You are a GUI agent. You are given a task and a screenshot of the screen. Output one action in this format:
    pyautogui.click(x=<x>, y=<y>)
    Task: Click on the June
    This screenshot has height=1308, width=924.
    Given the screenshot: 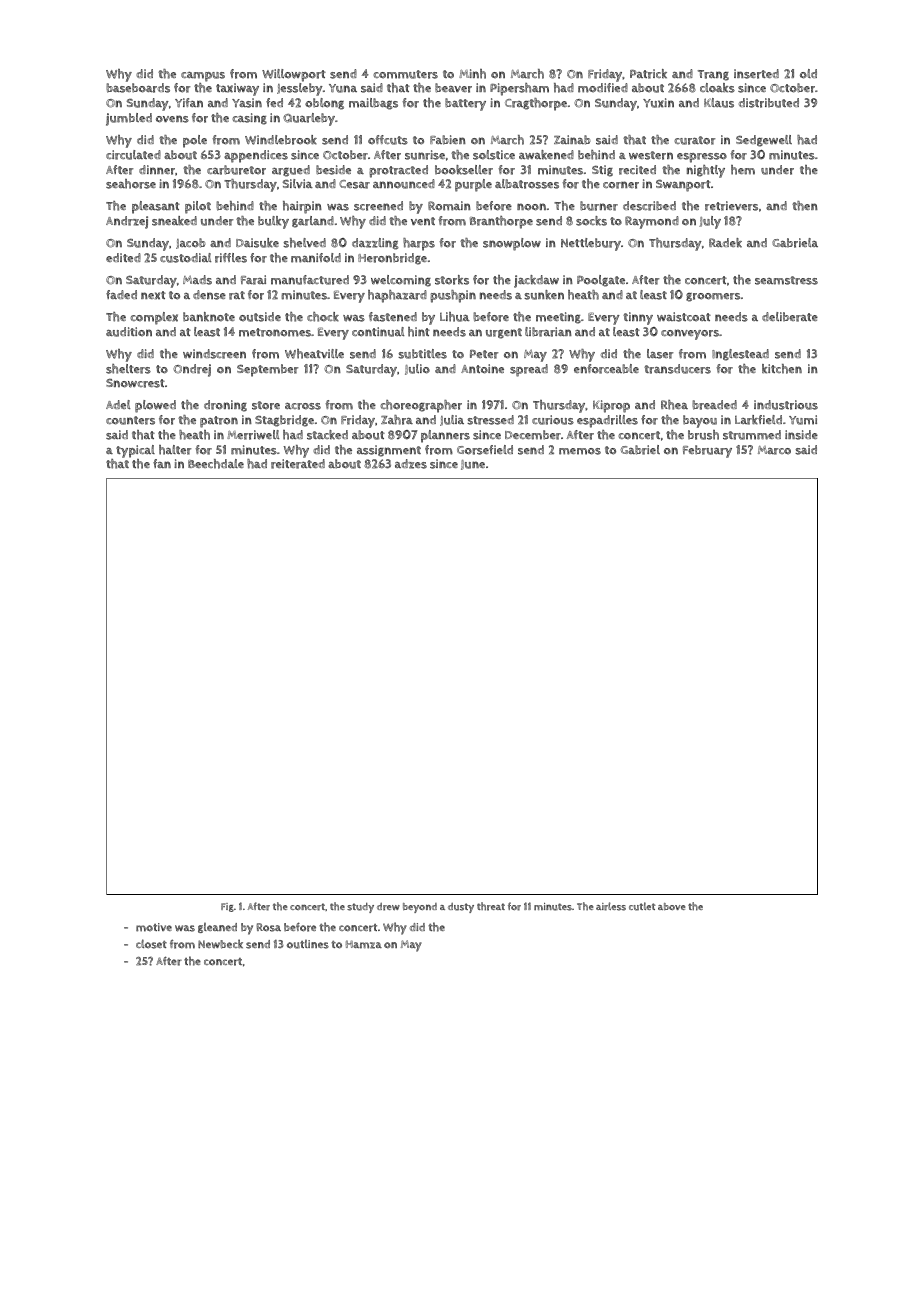 What is the action you would take?
    pyautogui.click(x=473, y=465)
